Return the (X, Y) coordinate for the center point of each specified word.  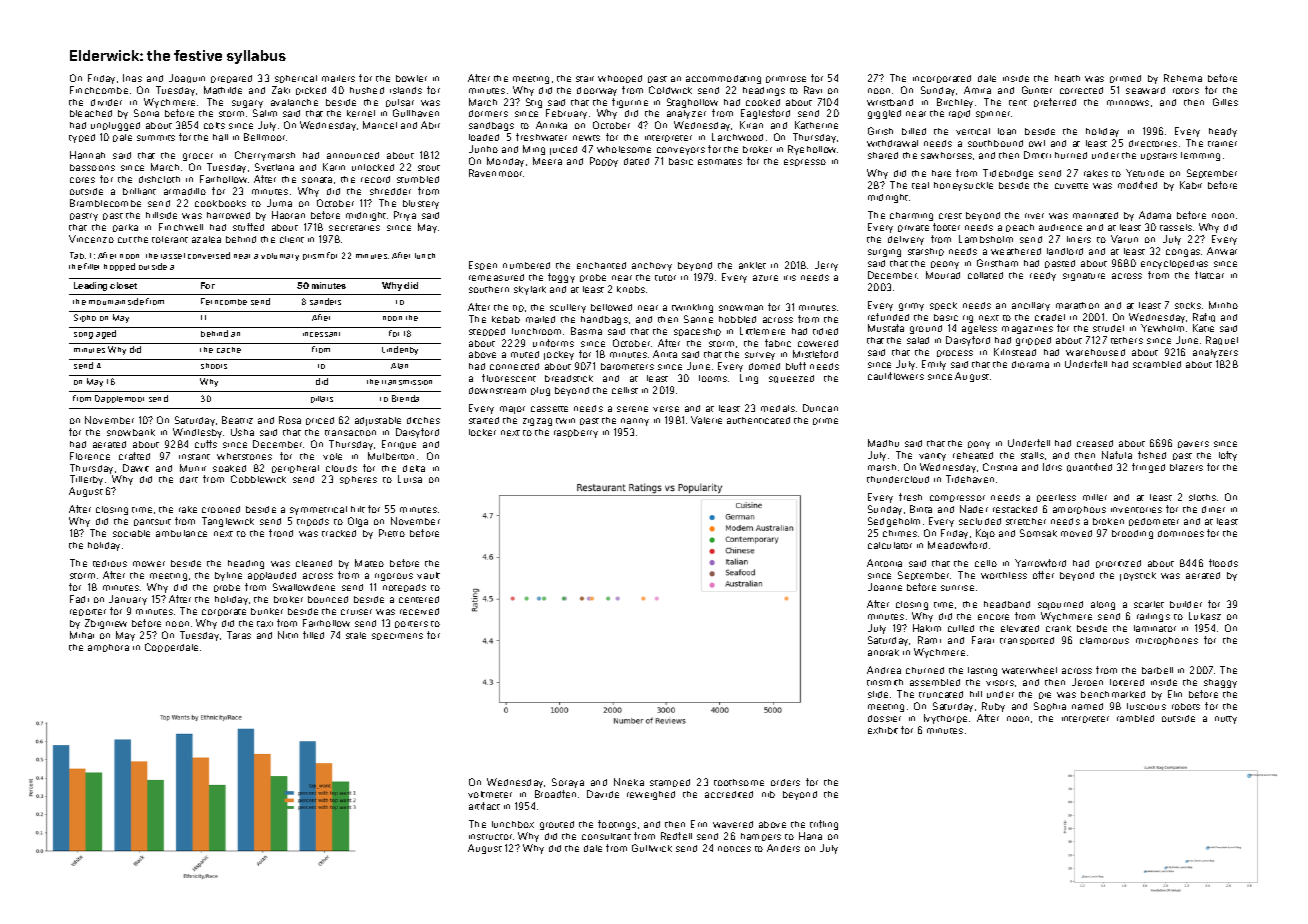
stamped (670, 783)
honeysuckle (963, 186)
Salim (265, 113)
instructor (490, 837)
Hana (810, 836)
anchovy (652, 266)
